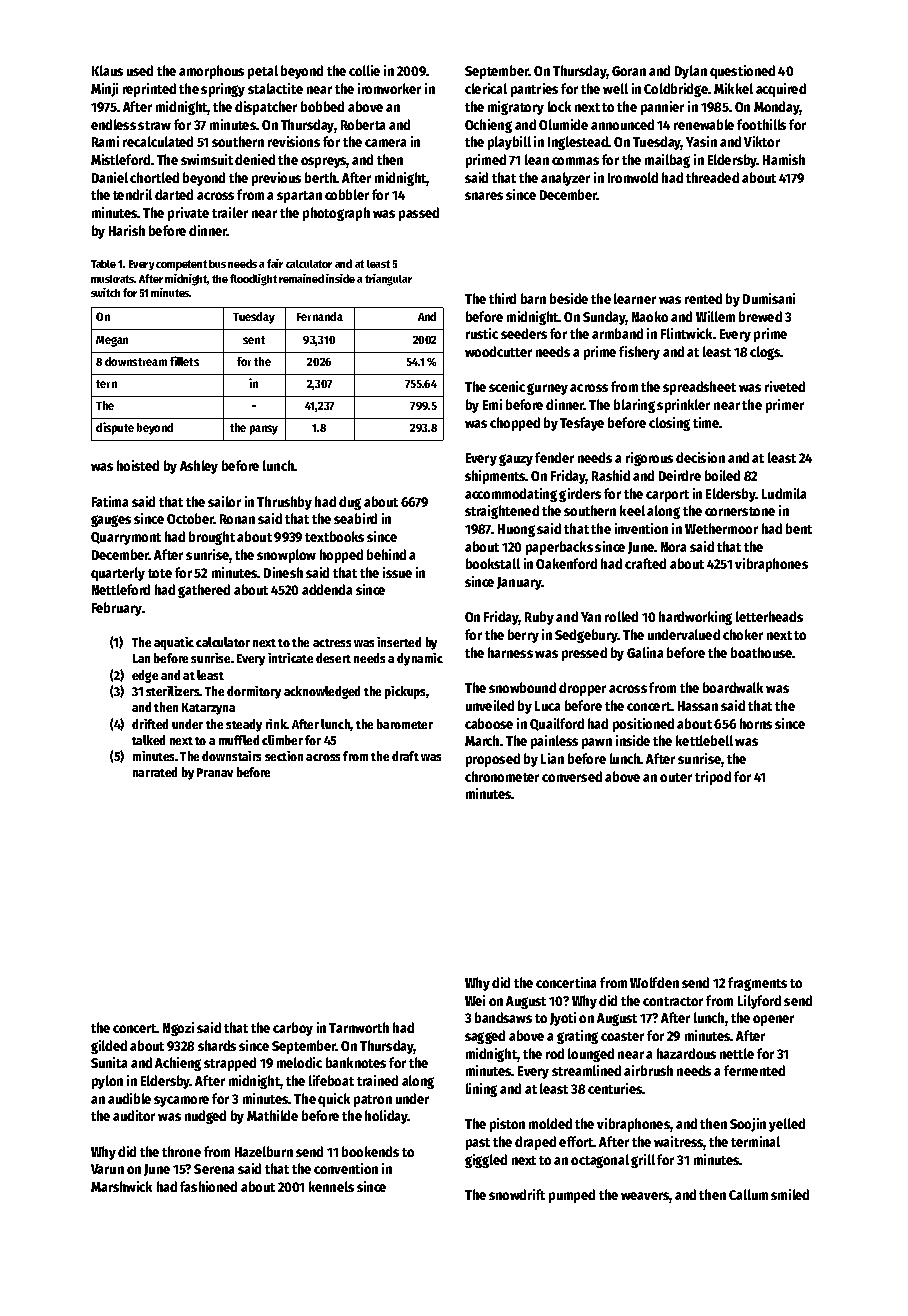 This page has height=1316, width=908. What do you see at coordinates (244, 725) in the page?
I see `steady` at bounding box center [244, 725].
